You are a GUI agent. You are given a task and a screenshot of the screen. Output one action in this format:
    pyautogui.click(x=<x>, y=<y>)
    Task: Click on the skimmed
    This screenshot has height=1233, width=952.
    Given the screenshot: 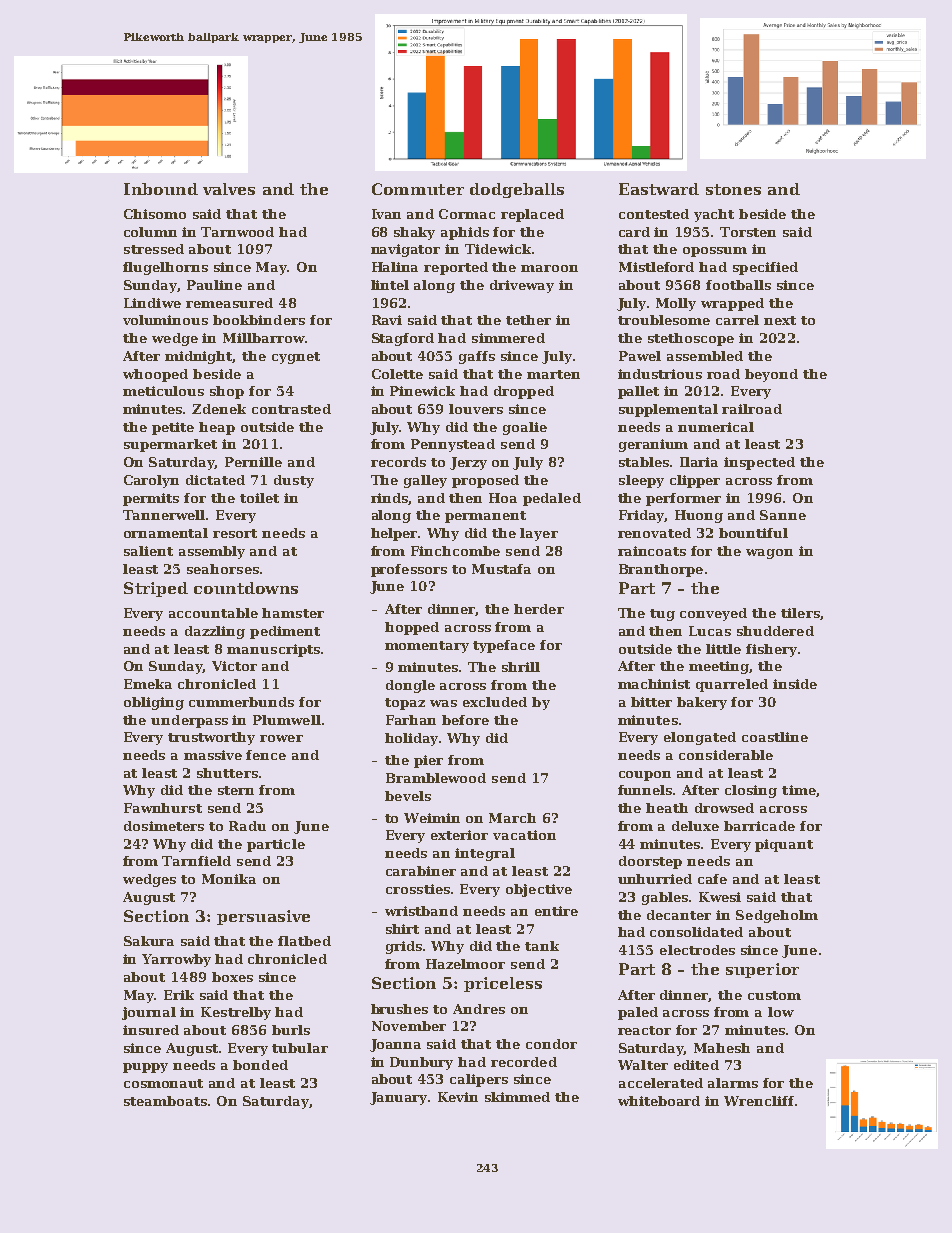 What is the action you would take?
    pyautogui.click(x=517, y=1097)
